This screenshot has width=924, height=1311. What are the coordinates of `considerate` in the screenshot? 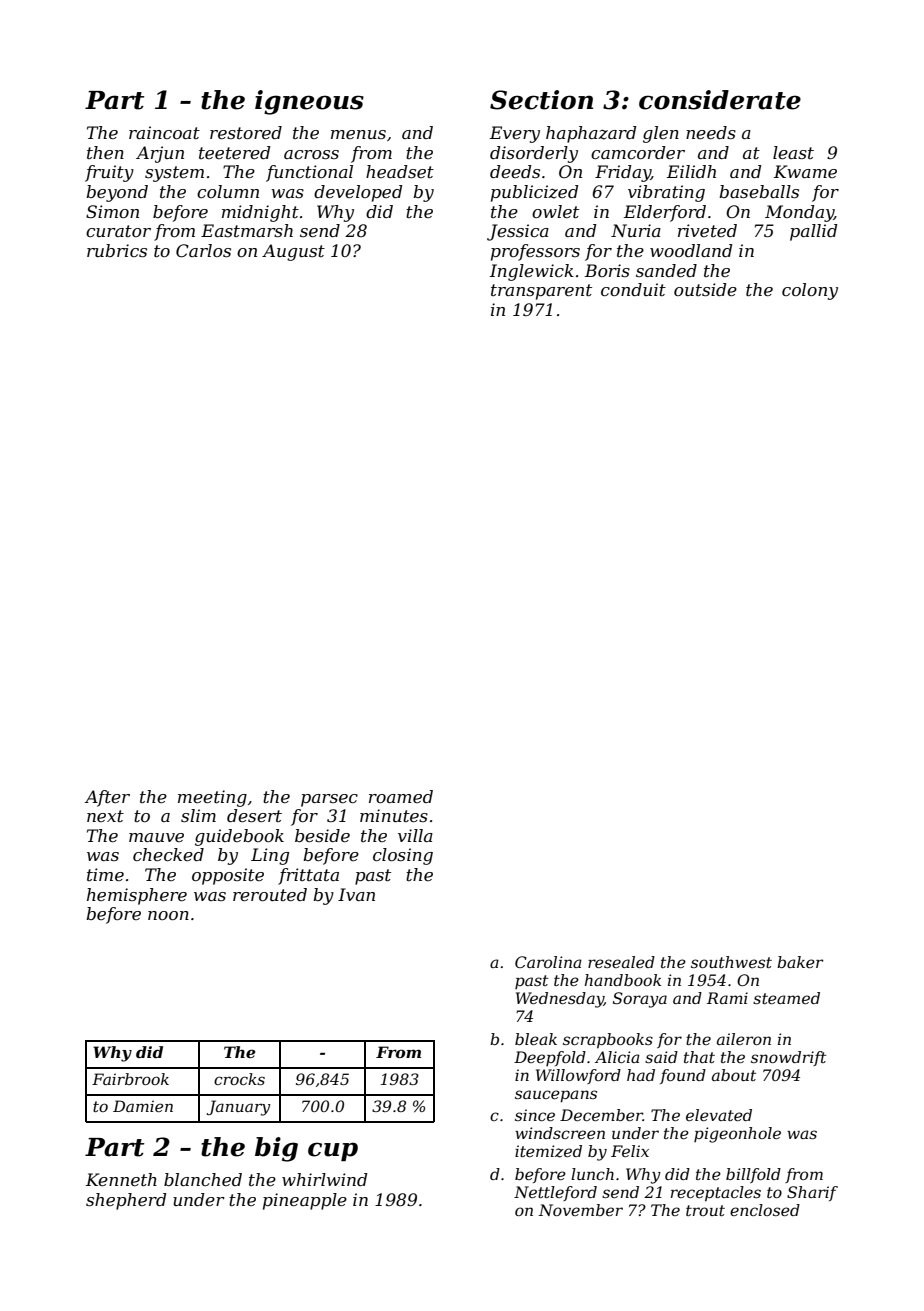 It's located at (720, 100).
